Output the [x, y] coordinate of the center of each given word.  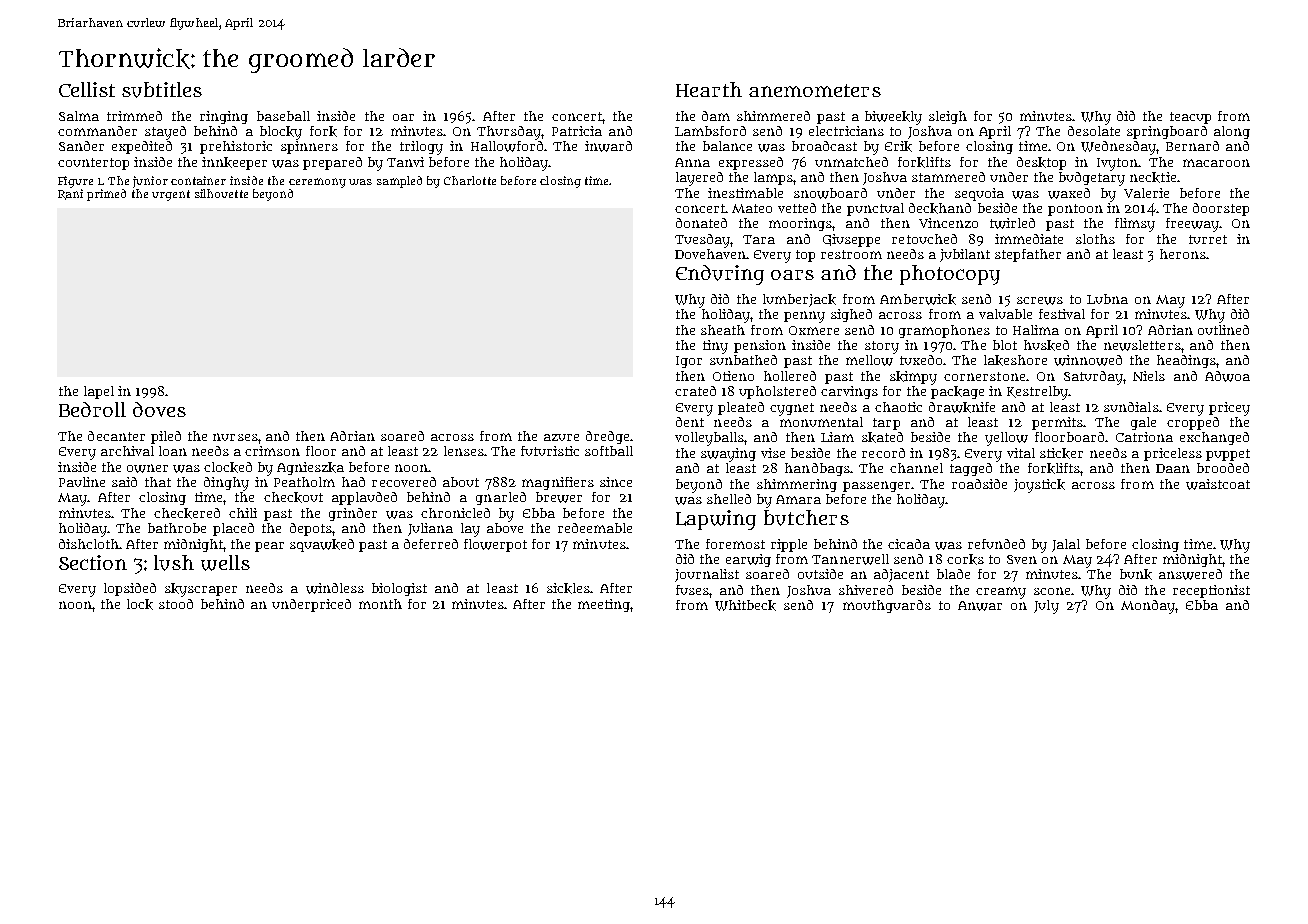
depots [311, 529]
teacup [1190, 118]
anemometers [815, 90]
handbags [817, 469]
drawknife [962, 407]
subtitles [162, 90]
